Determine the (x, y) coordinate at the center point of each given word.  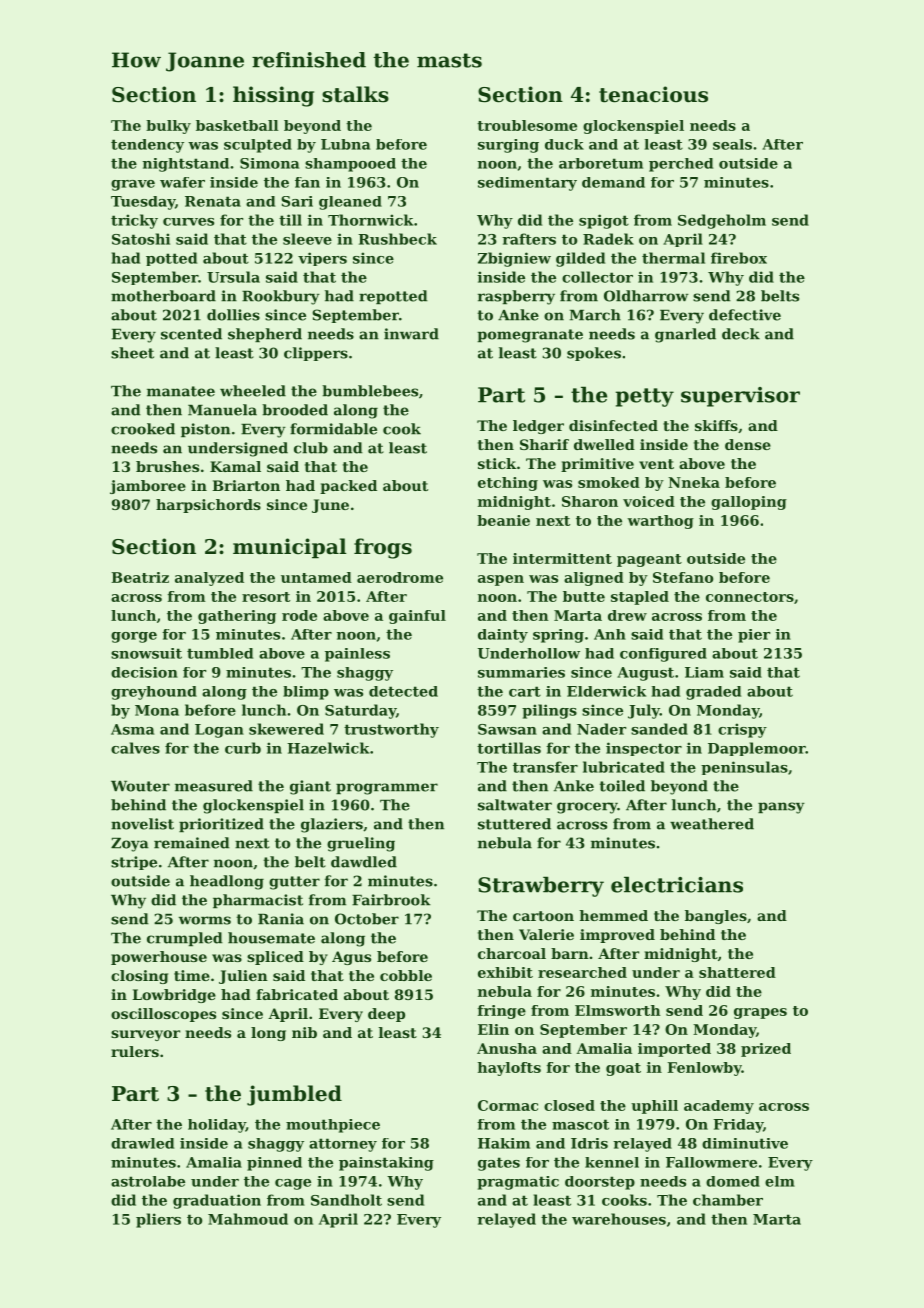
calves (135, 748)
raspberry (516, 297)
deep (386, 1015)
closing (139, 977)
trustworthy (391, 730)
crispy (742, 730)
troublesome (527, 125)
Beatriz (140, 577)
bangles (716, 917)
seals (732, 144)
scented (191, 334)
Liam (704, 672)
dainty (503, 636)
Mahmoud (248, 1219)
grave (133, 185)
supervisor (740, 397)
